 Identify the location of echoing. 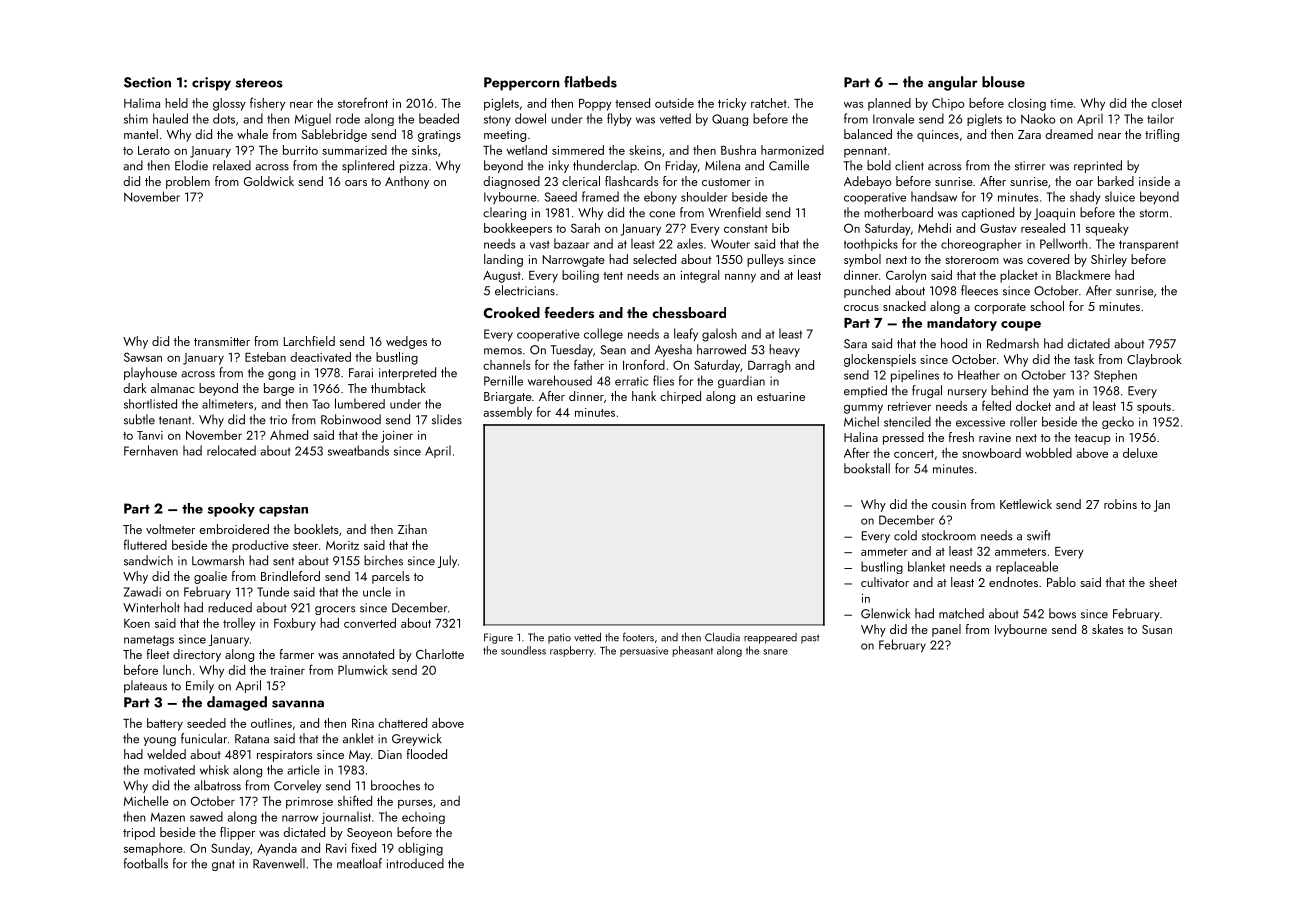
(423, 817).
